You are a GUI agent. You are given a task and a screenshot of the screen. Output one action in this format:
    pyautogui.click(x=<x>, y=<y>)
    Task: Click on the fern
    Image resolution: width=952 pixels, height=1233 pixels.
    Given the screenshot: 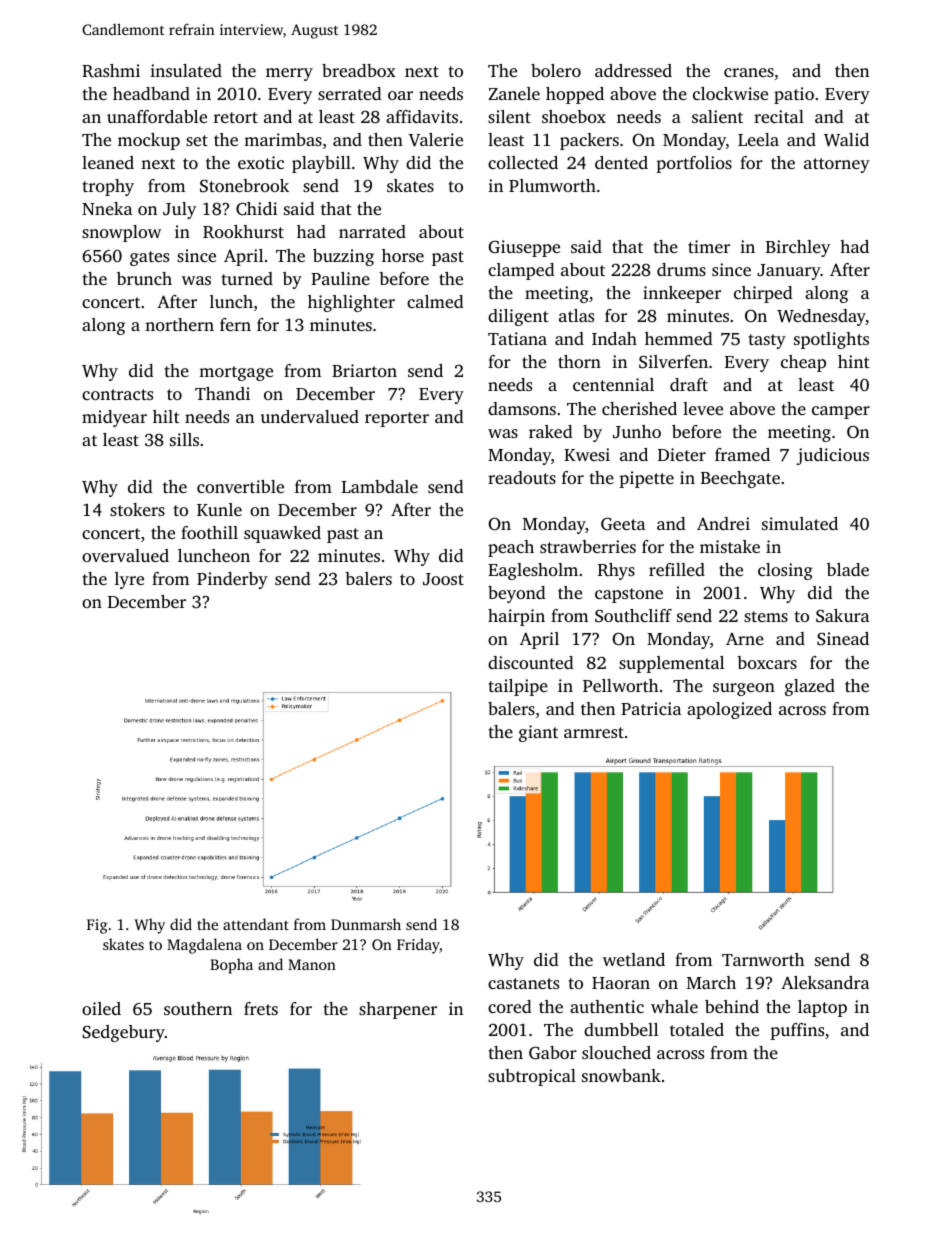 What is the action you would take?
    pyautogui.click(x=235, y=324)
